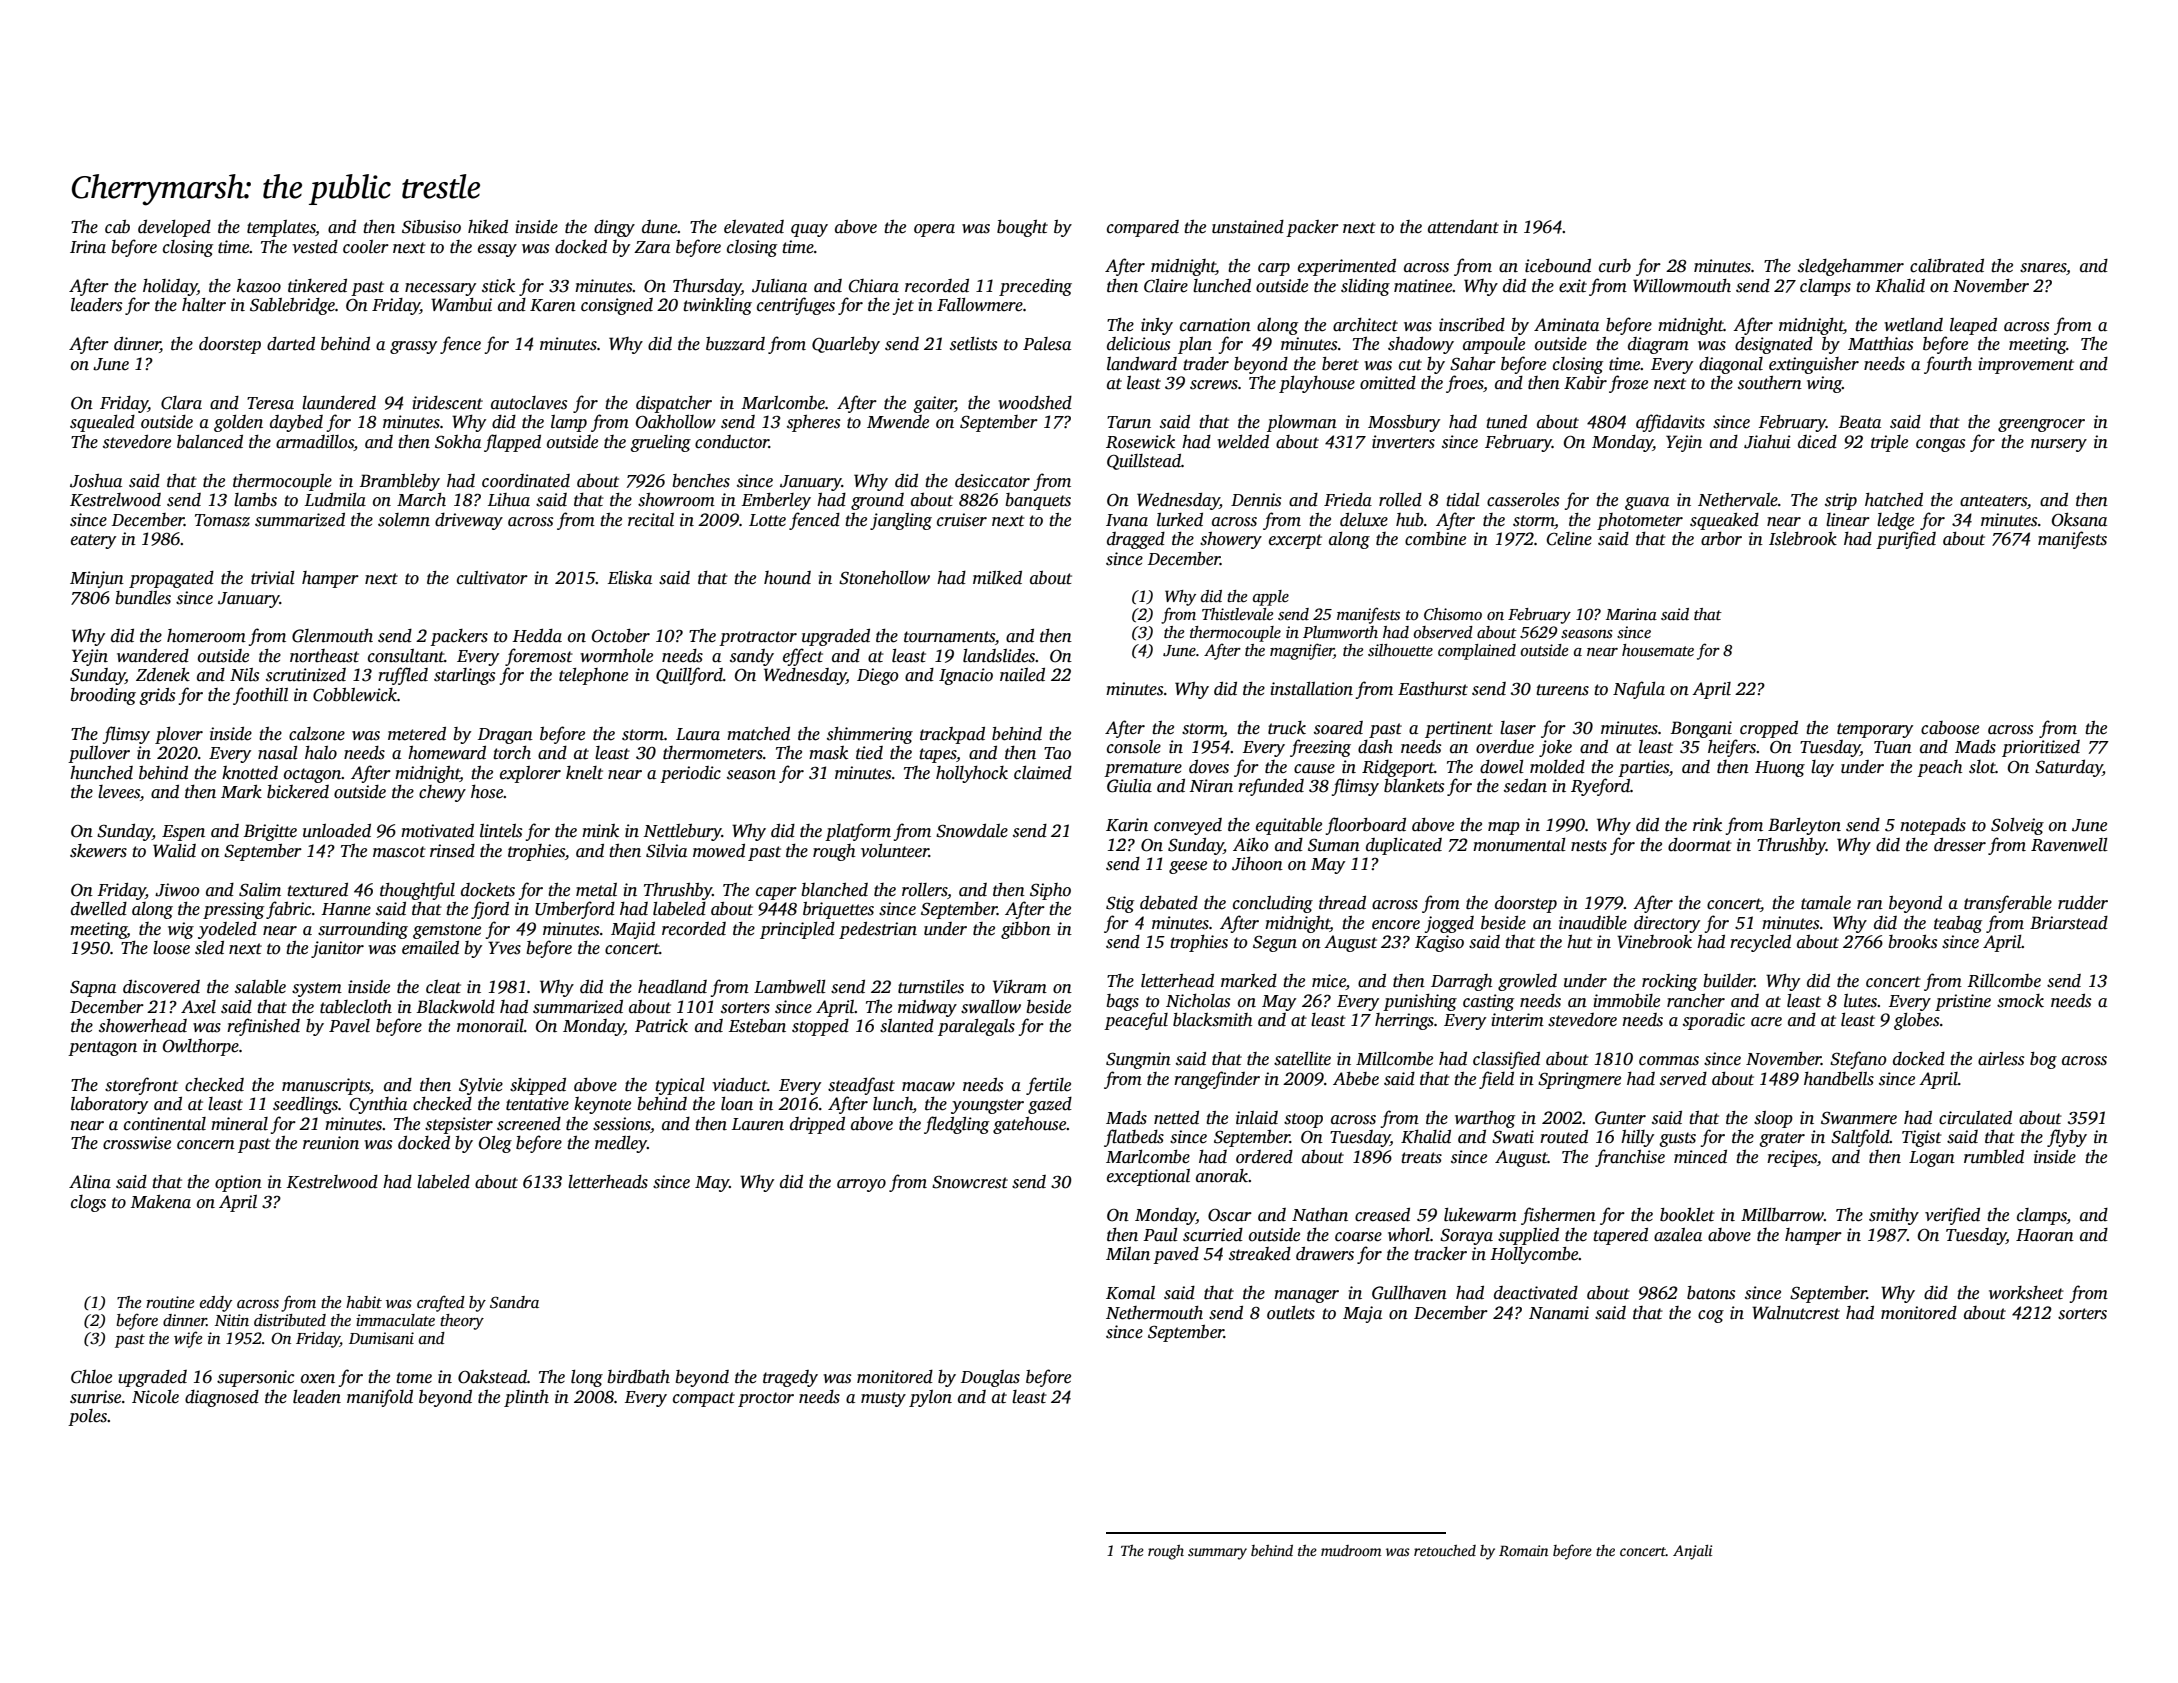  Describe the element at coordinates (2041, 748) in the screenshot. I see `prioritized` at that location.
